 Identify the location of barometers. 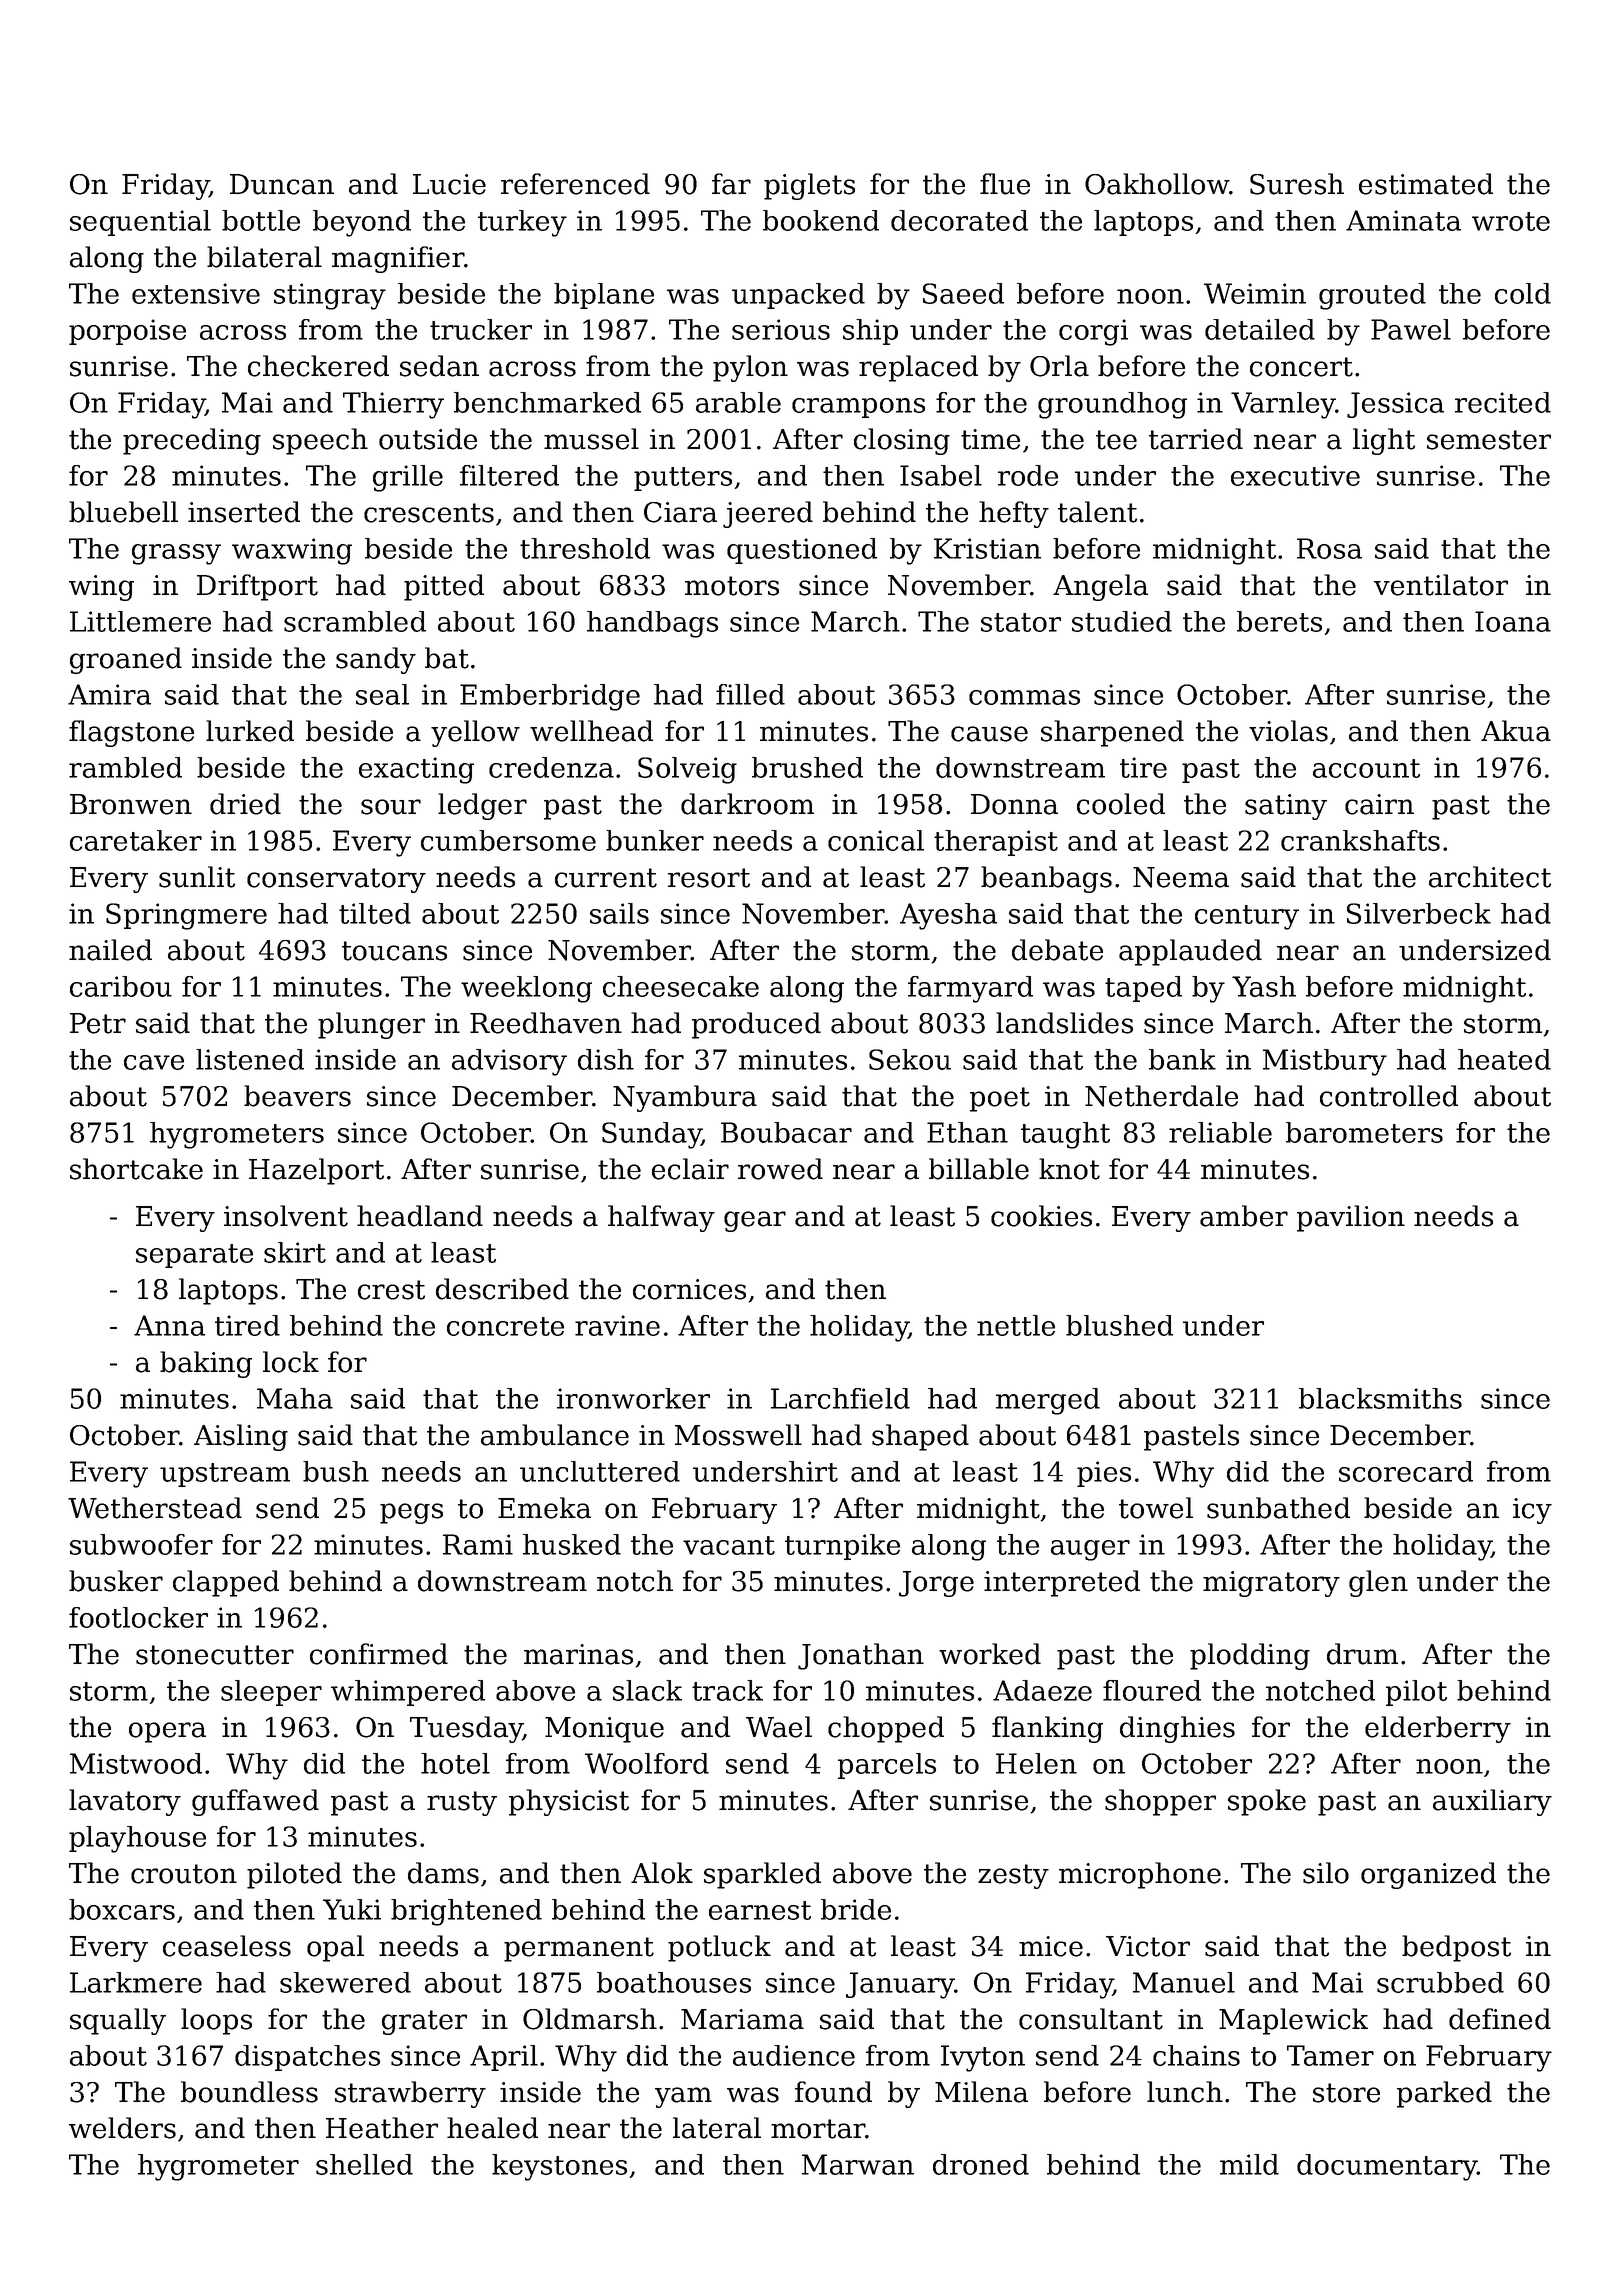
(1364, 1132).
